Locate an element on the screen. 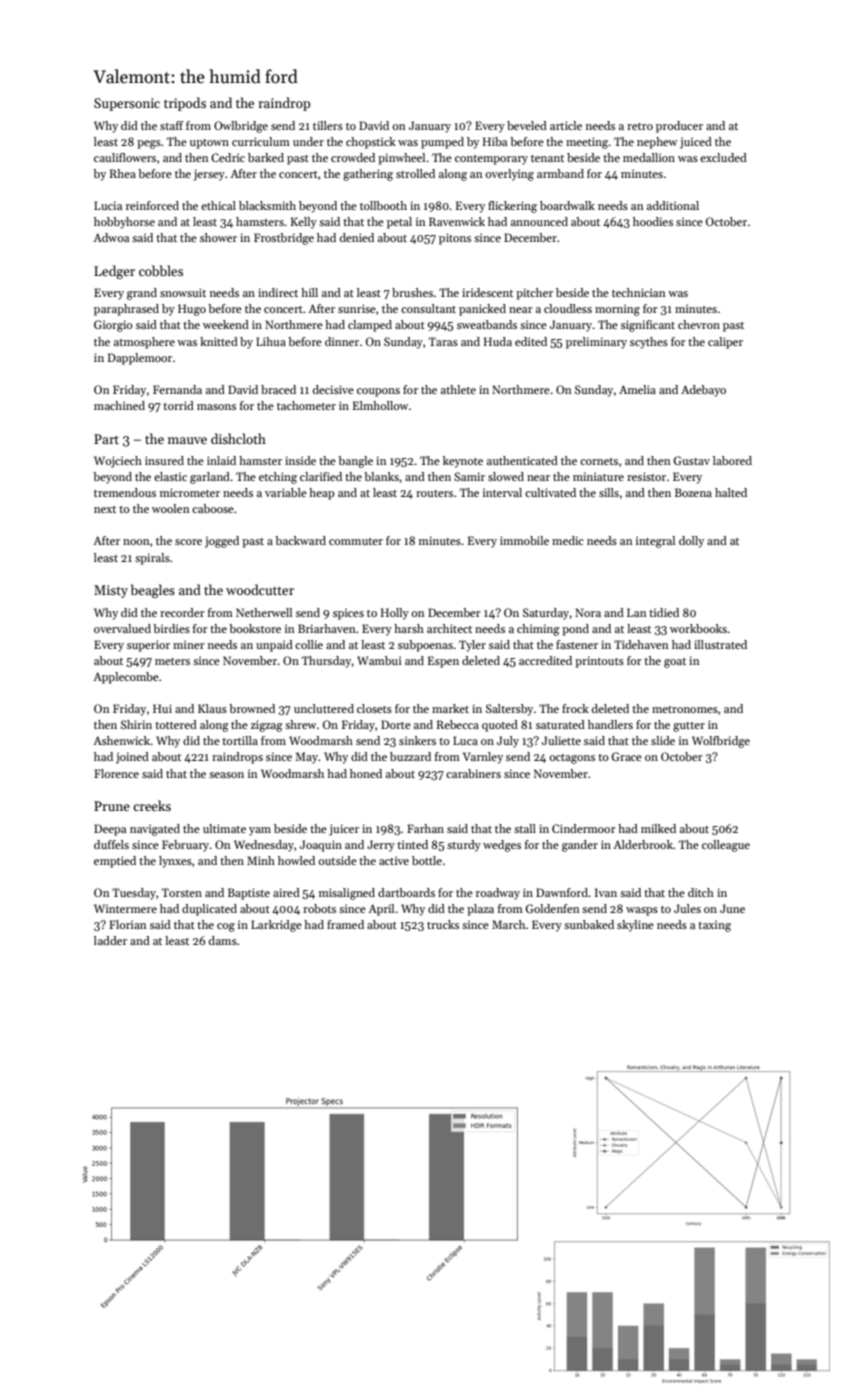 The width and height of the screenshot is (849, 1400). framed is located at coordinates (345, 924).
